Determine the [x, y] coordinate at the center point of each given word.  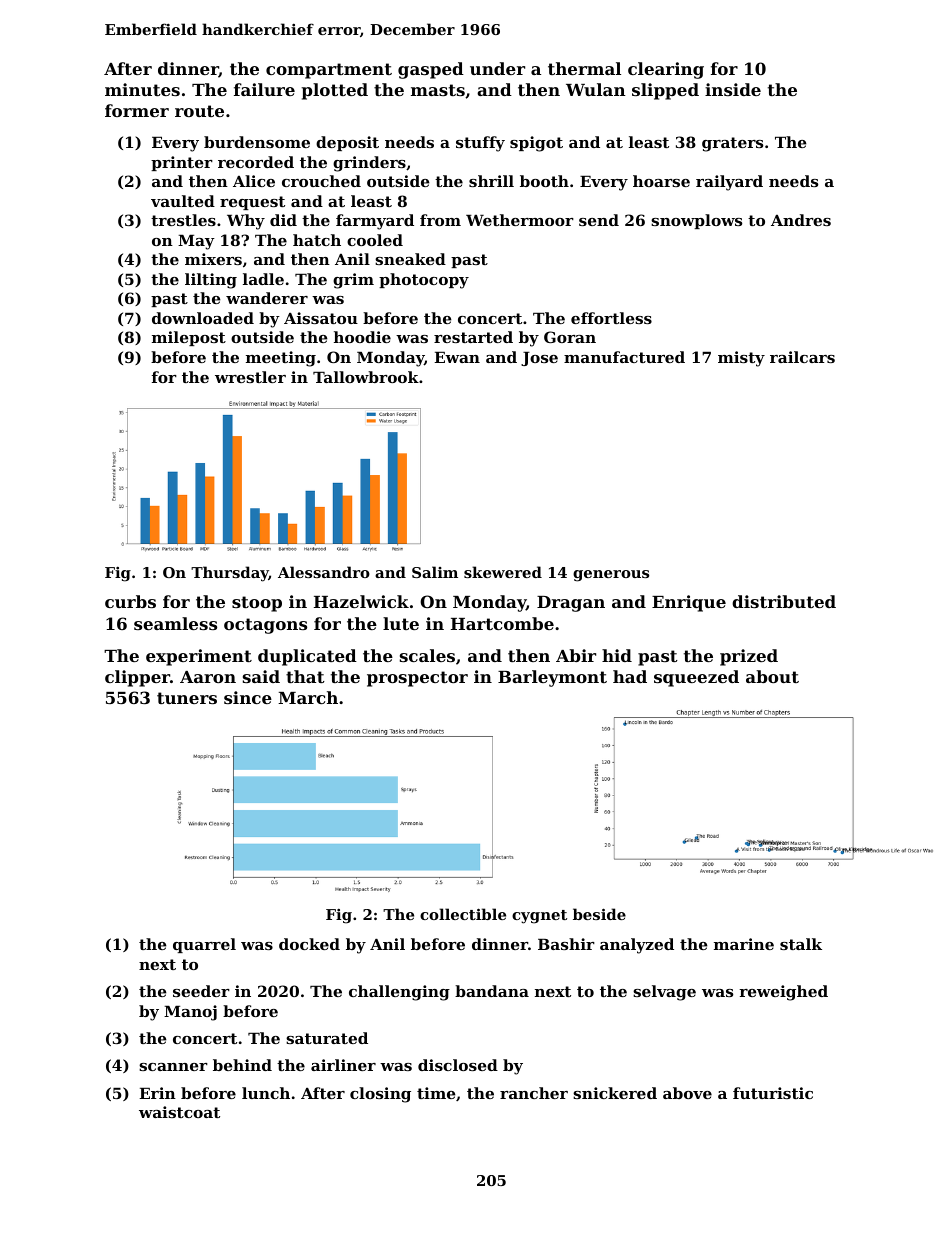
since [248, 697]
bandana [492, 991]
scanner [173, 1067]
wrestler [250, 377]
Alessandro [324, 572]
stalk [801, 944]
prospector [417, 679]
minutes [142, 89]
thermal [584, 68]
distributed [784, 601]
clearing [666, 70]
